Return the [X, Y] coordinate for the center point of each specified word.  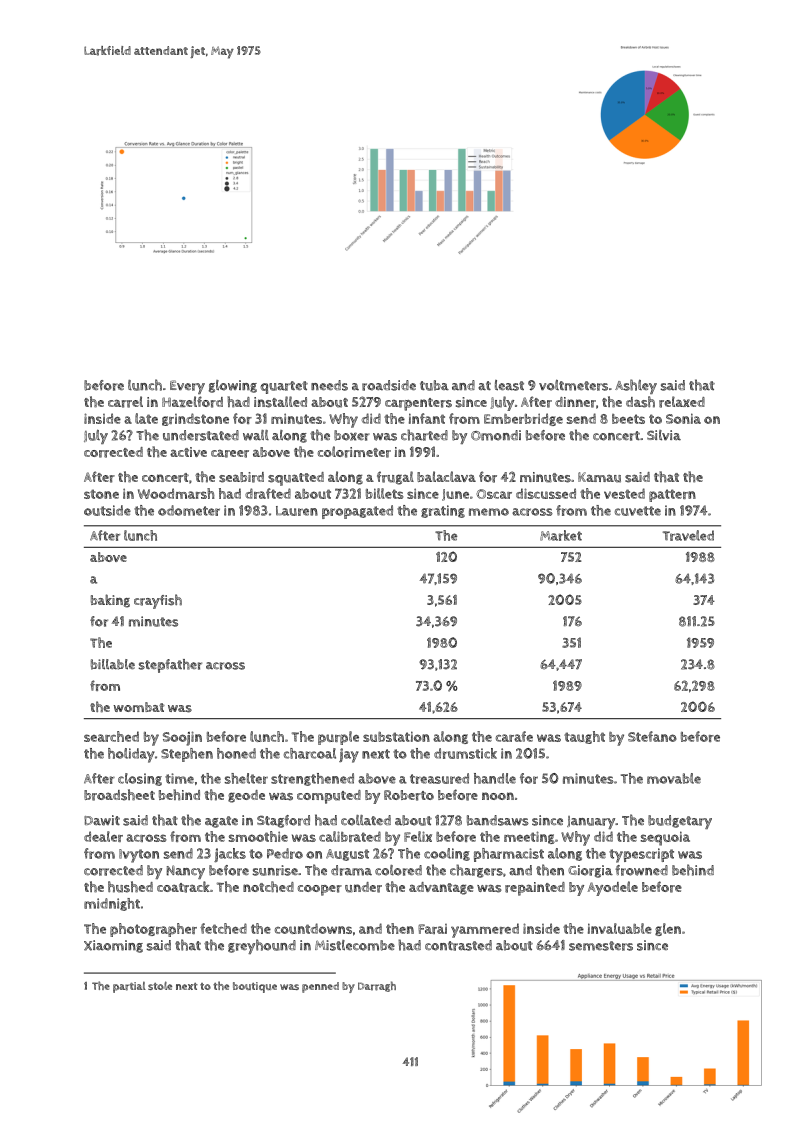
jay [349, 755]
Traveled [688, 535]
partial [129, 987]
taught [584, 737]
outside [107, 510]
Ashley [636, 386]
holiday [131, 755]
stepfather [170, 666]
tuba [434, 385]
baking [110, 601]
